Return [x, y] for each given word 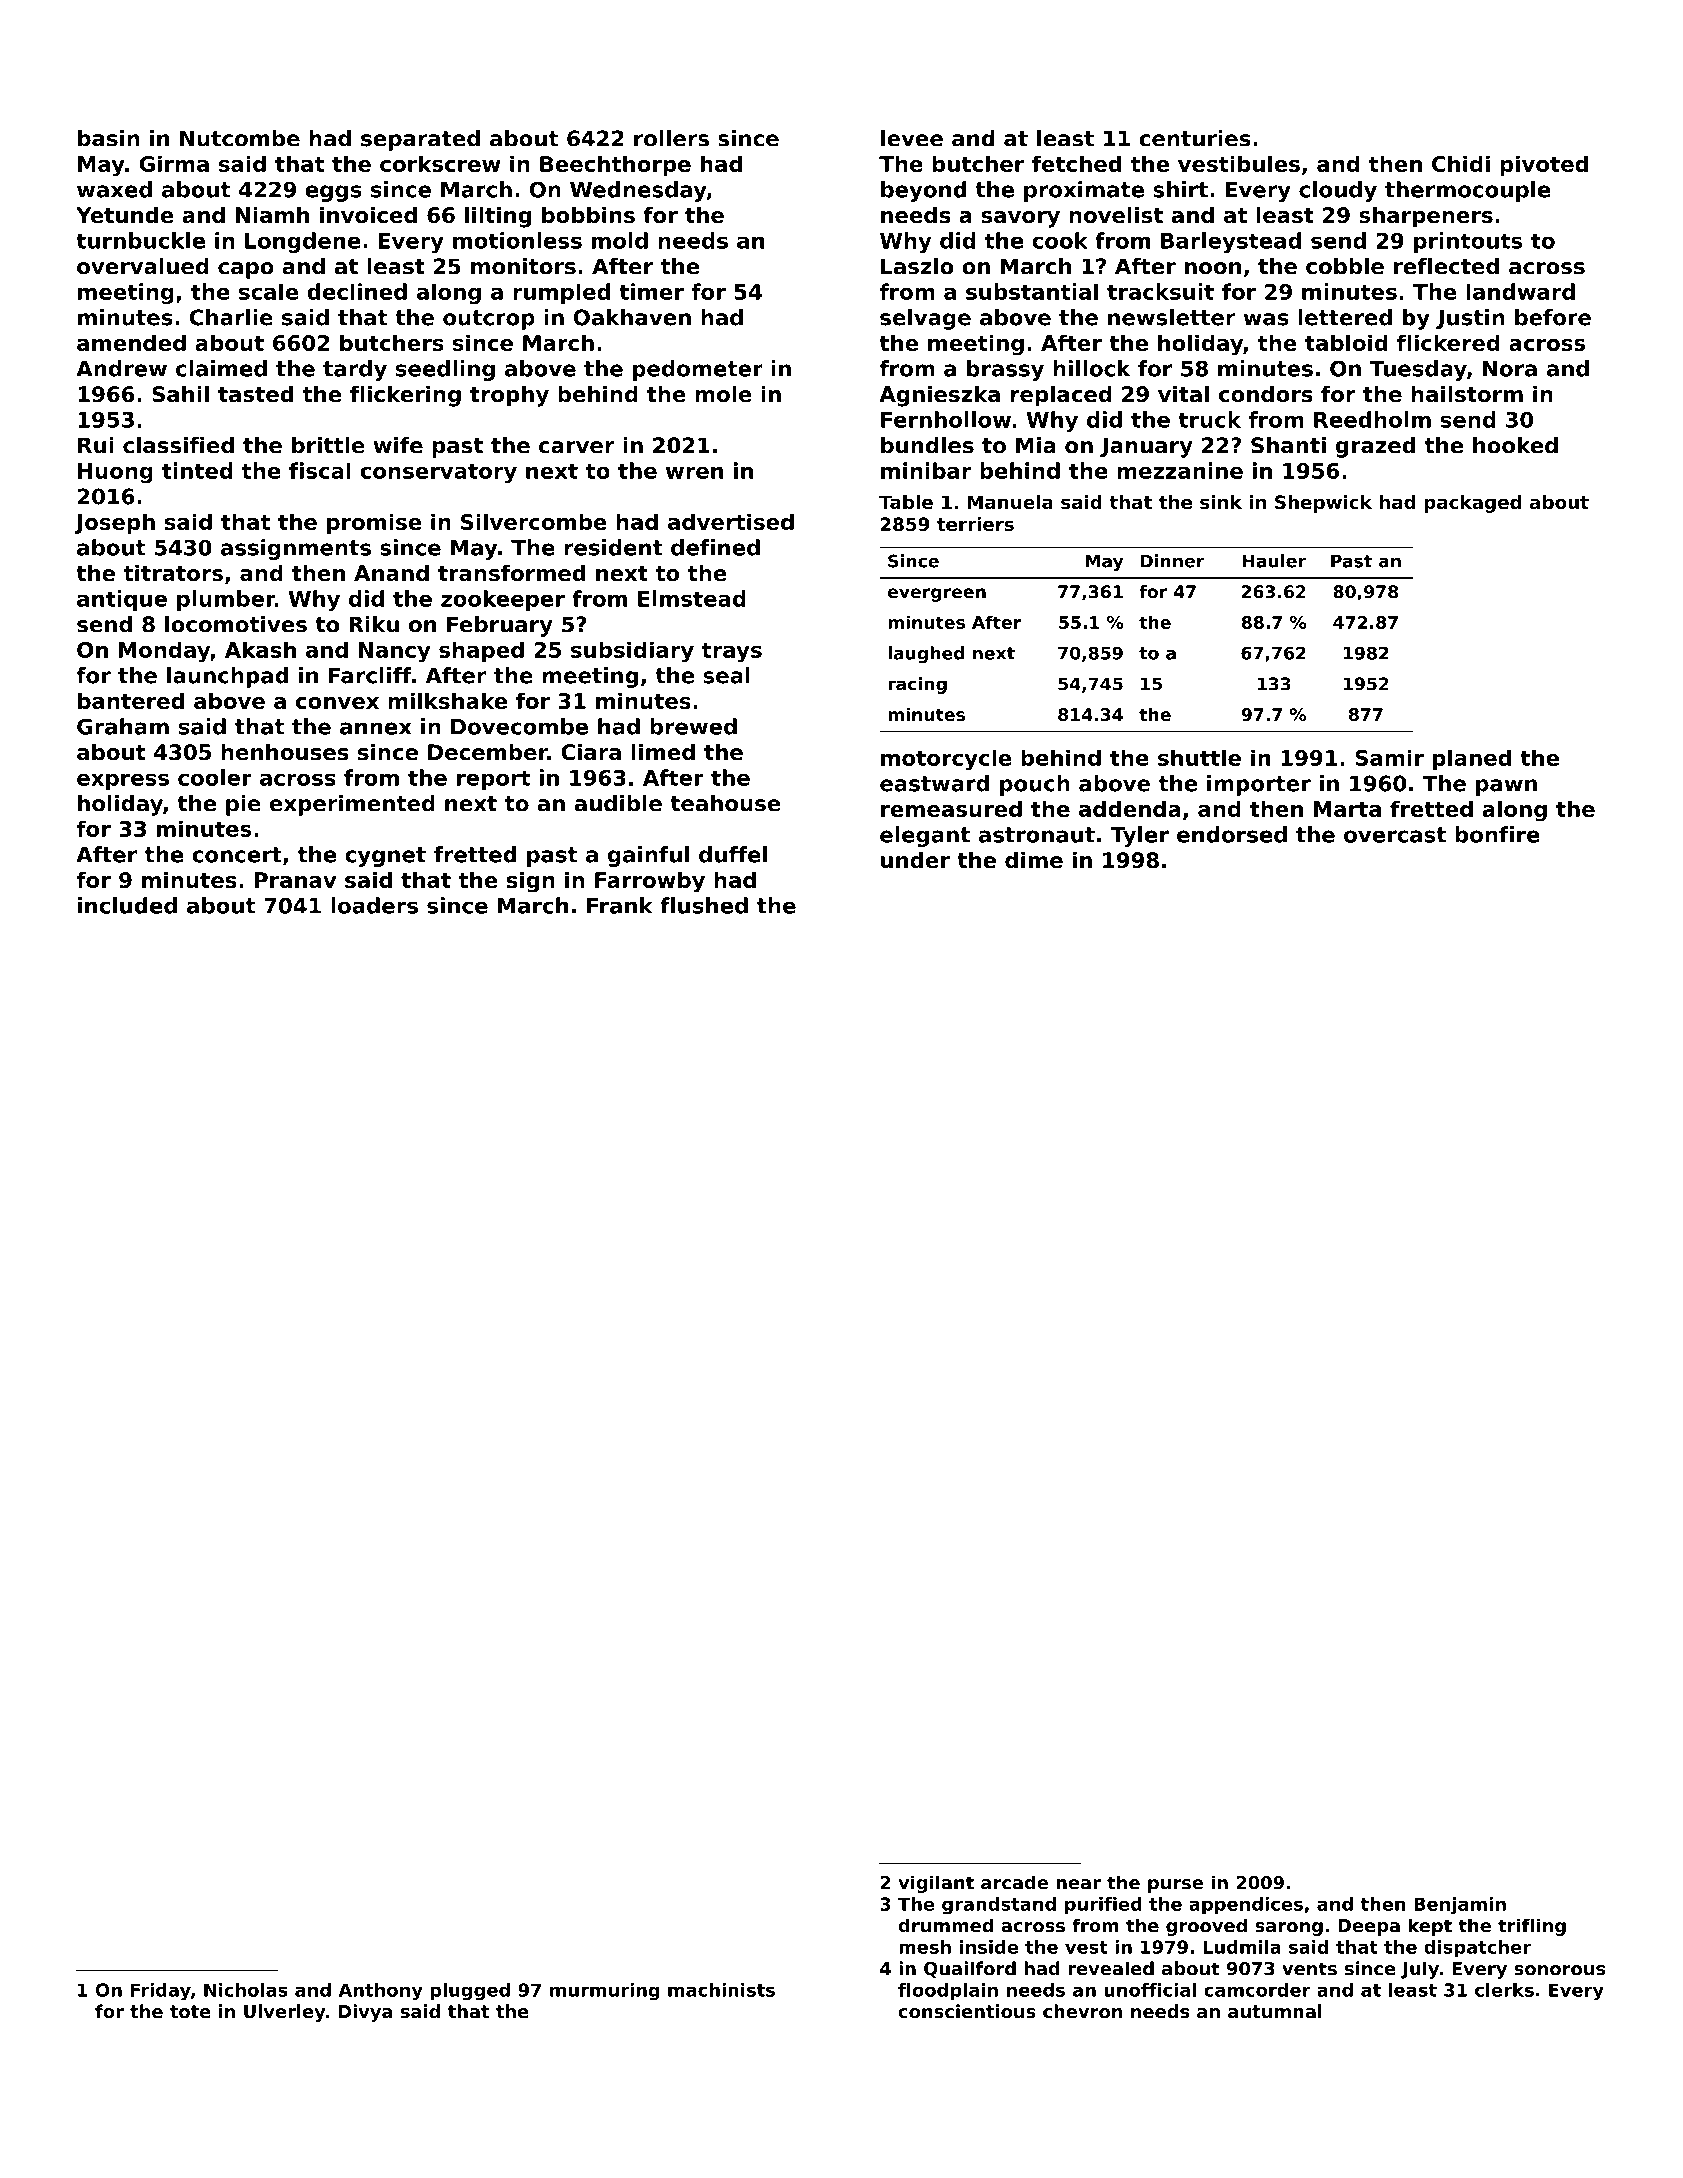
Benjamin [1460, 1906]
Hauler [1274, 561]
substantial [1032, 291]
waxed [114, 189]
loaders [374, 905]
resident [613, 547]
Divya [365, 2013]
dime [1034, 860]
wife [398, 445]
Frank [620, 905]
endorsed [1232, 834]
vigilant [936, 1884]
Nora [1510, 369]
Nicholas [246, 1990]
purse [1175, 1886]
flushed [704, 905]
